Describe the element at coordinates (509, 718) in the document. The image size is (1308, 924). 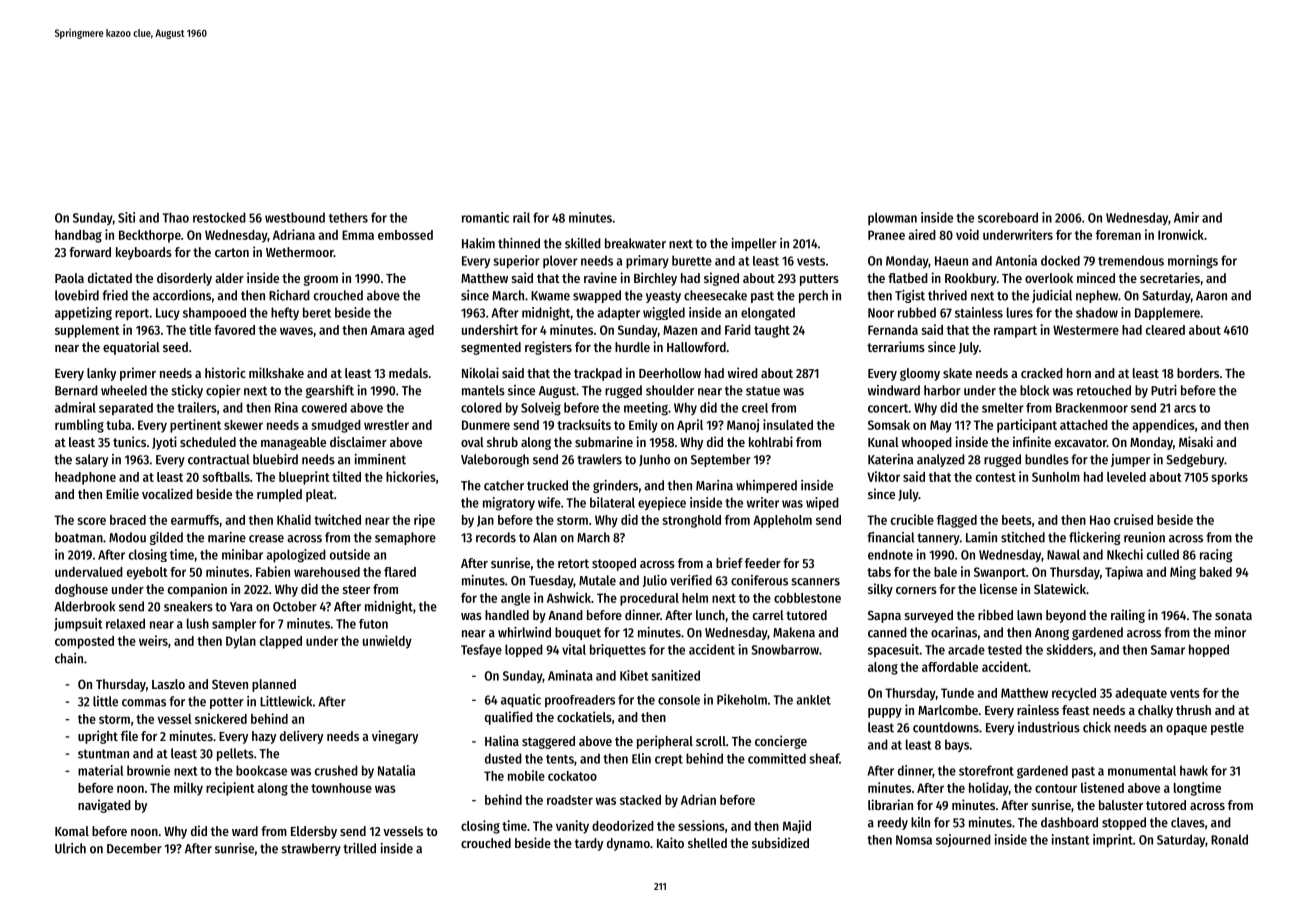
I see `qualified` at that location.
